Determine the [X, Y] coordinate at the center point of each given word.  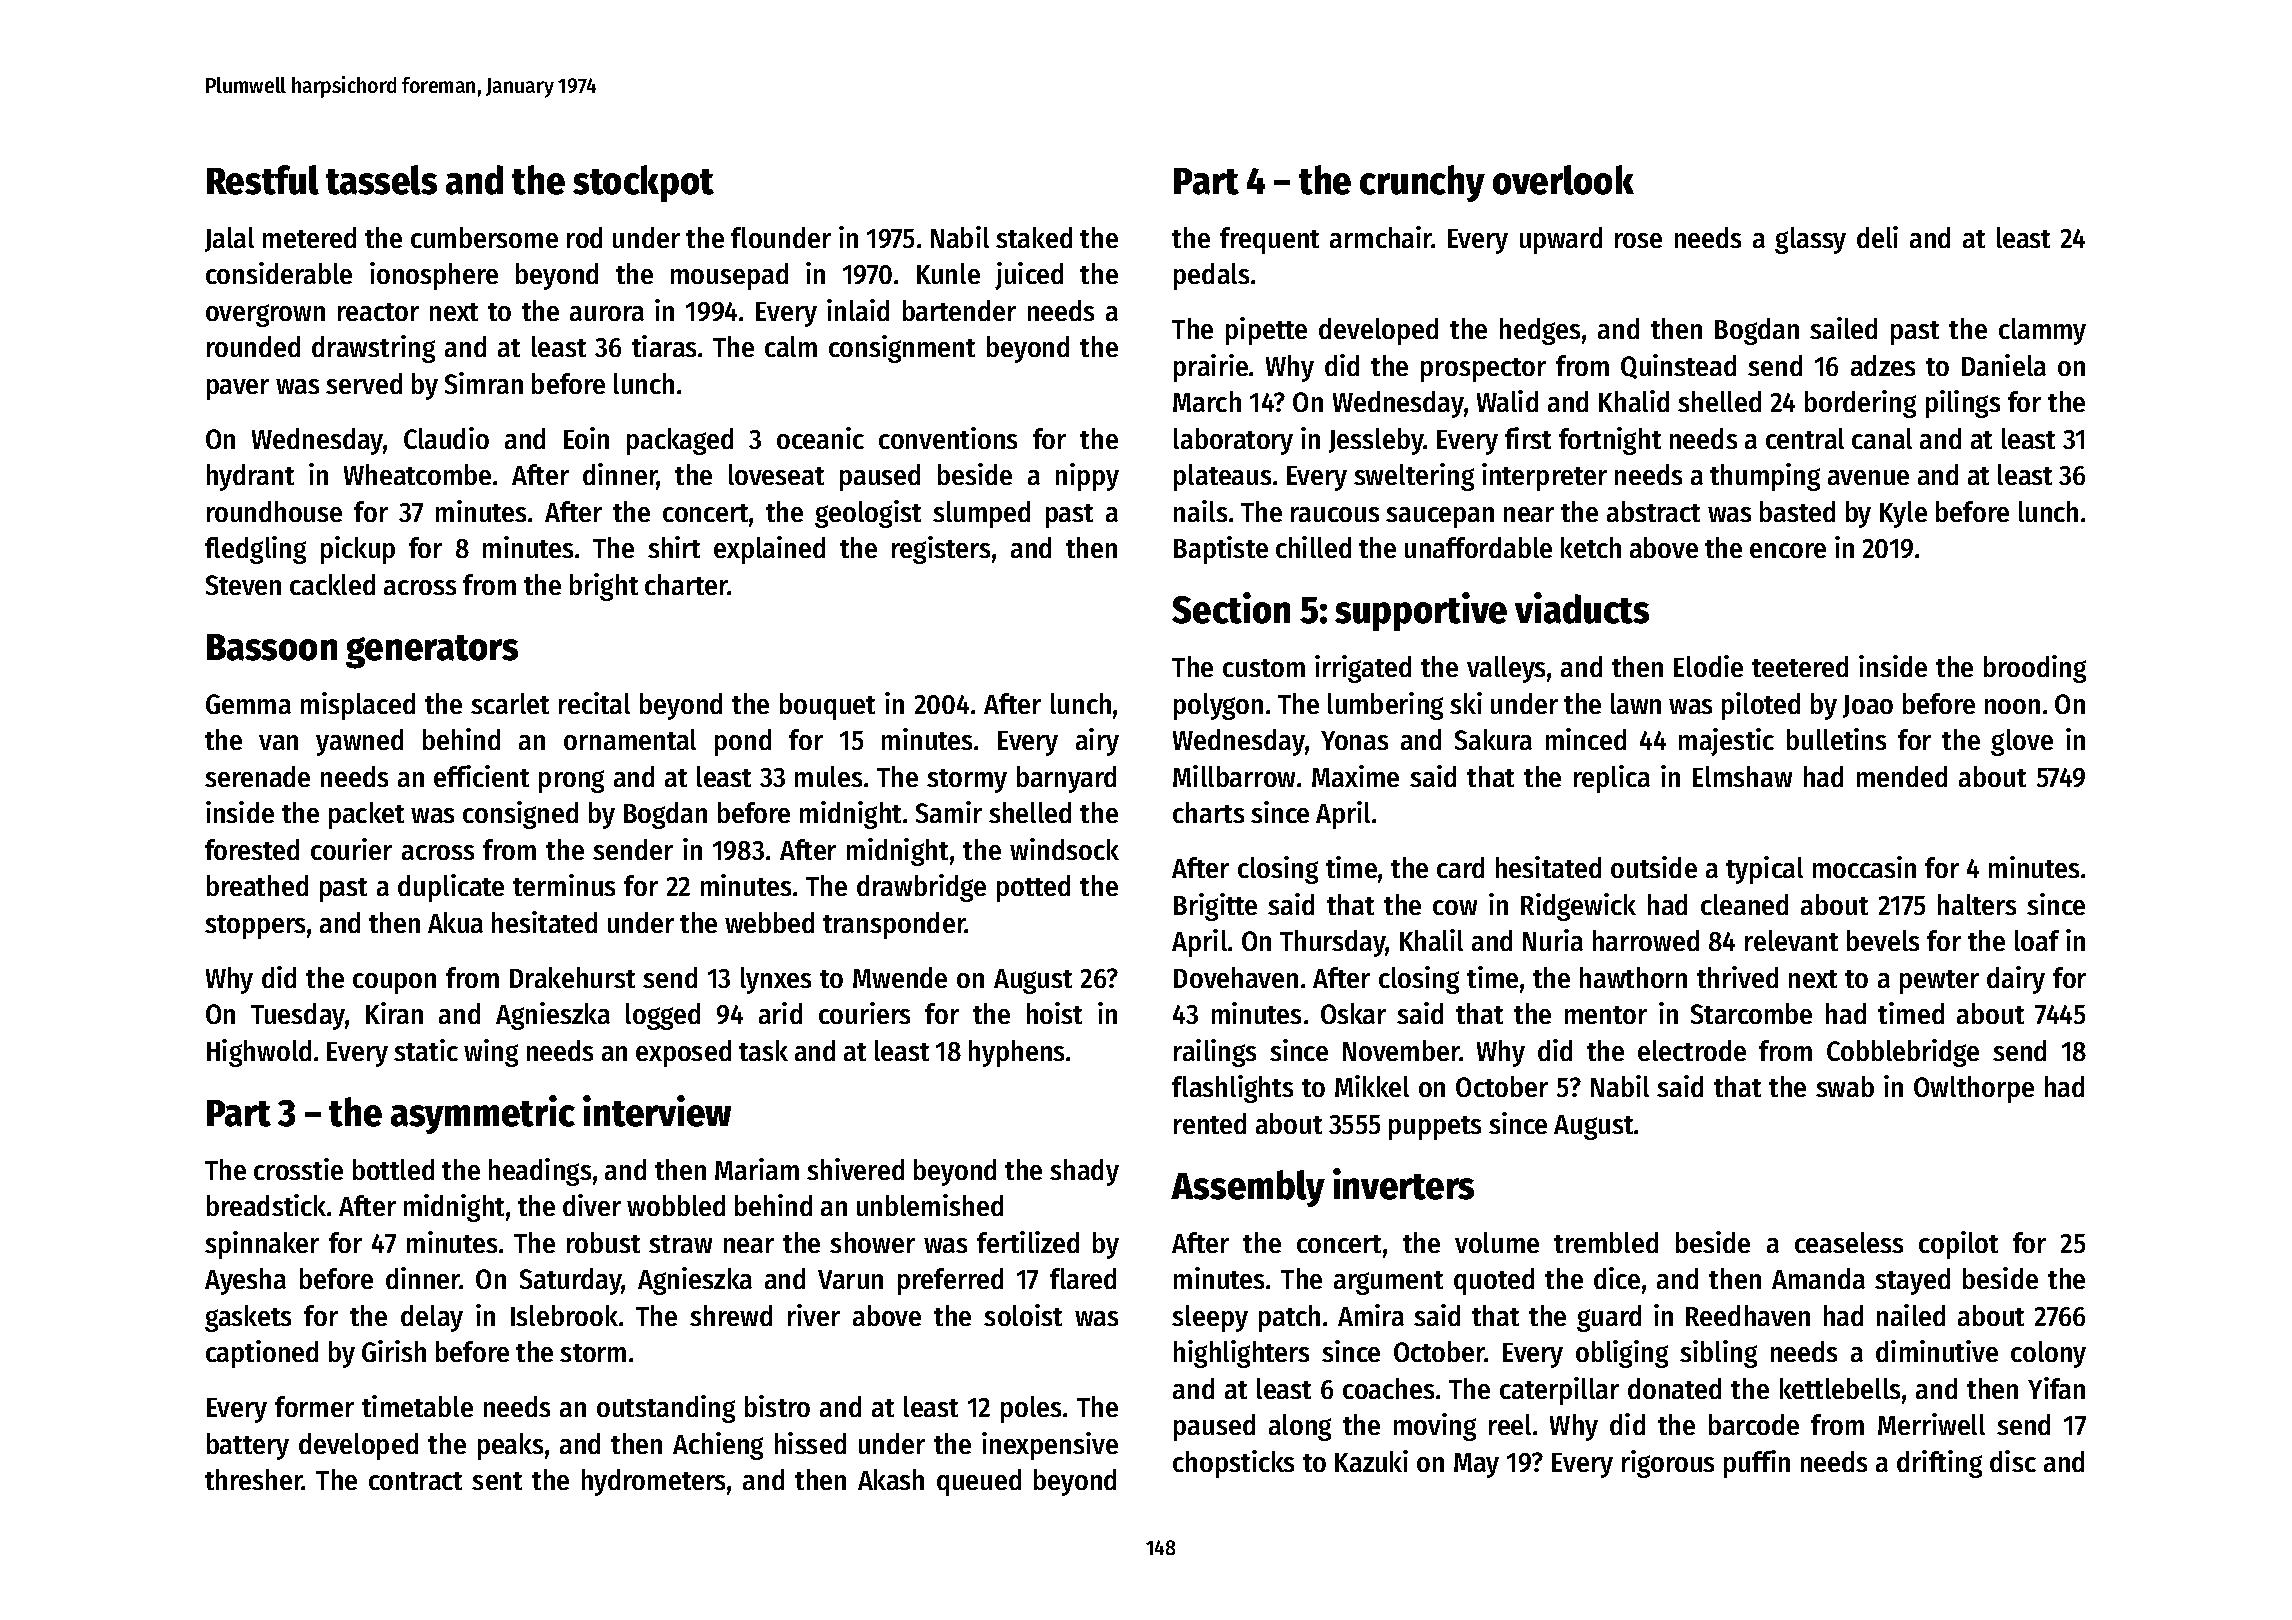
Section [1231, 608]
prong [571, 781]
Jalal [229, 239]
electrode [1692, 1050]
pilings [1963, 404]
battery [248, 1446]
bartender [959, 310]
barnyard [1066, 779]
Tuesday [298, 1016]
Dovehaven [1236, 977]
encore [1788, 550]
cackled [332, 584]
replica [1612, 779]
